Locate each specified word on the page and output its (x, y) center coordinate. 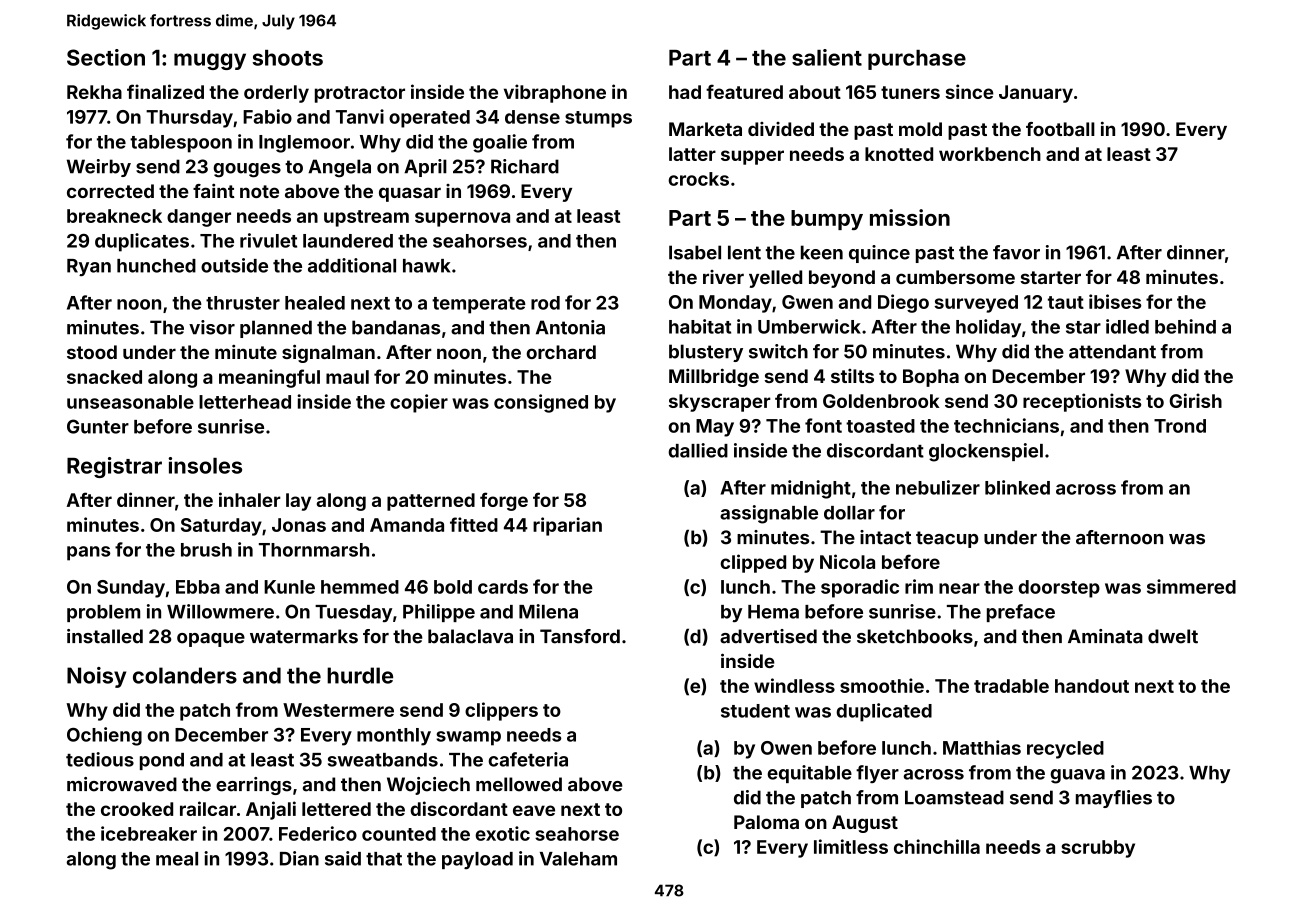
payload (477, 860)
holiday (988, 328)
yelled (775, 279)
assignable (769, 514)
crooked (137, 809)
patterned (431, 502)
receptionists (1082, 402)
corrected (110, 191)
